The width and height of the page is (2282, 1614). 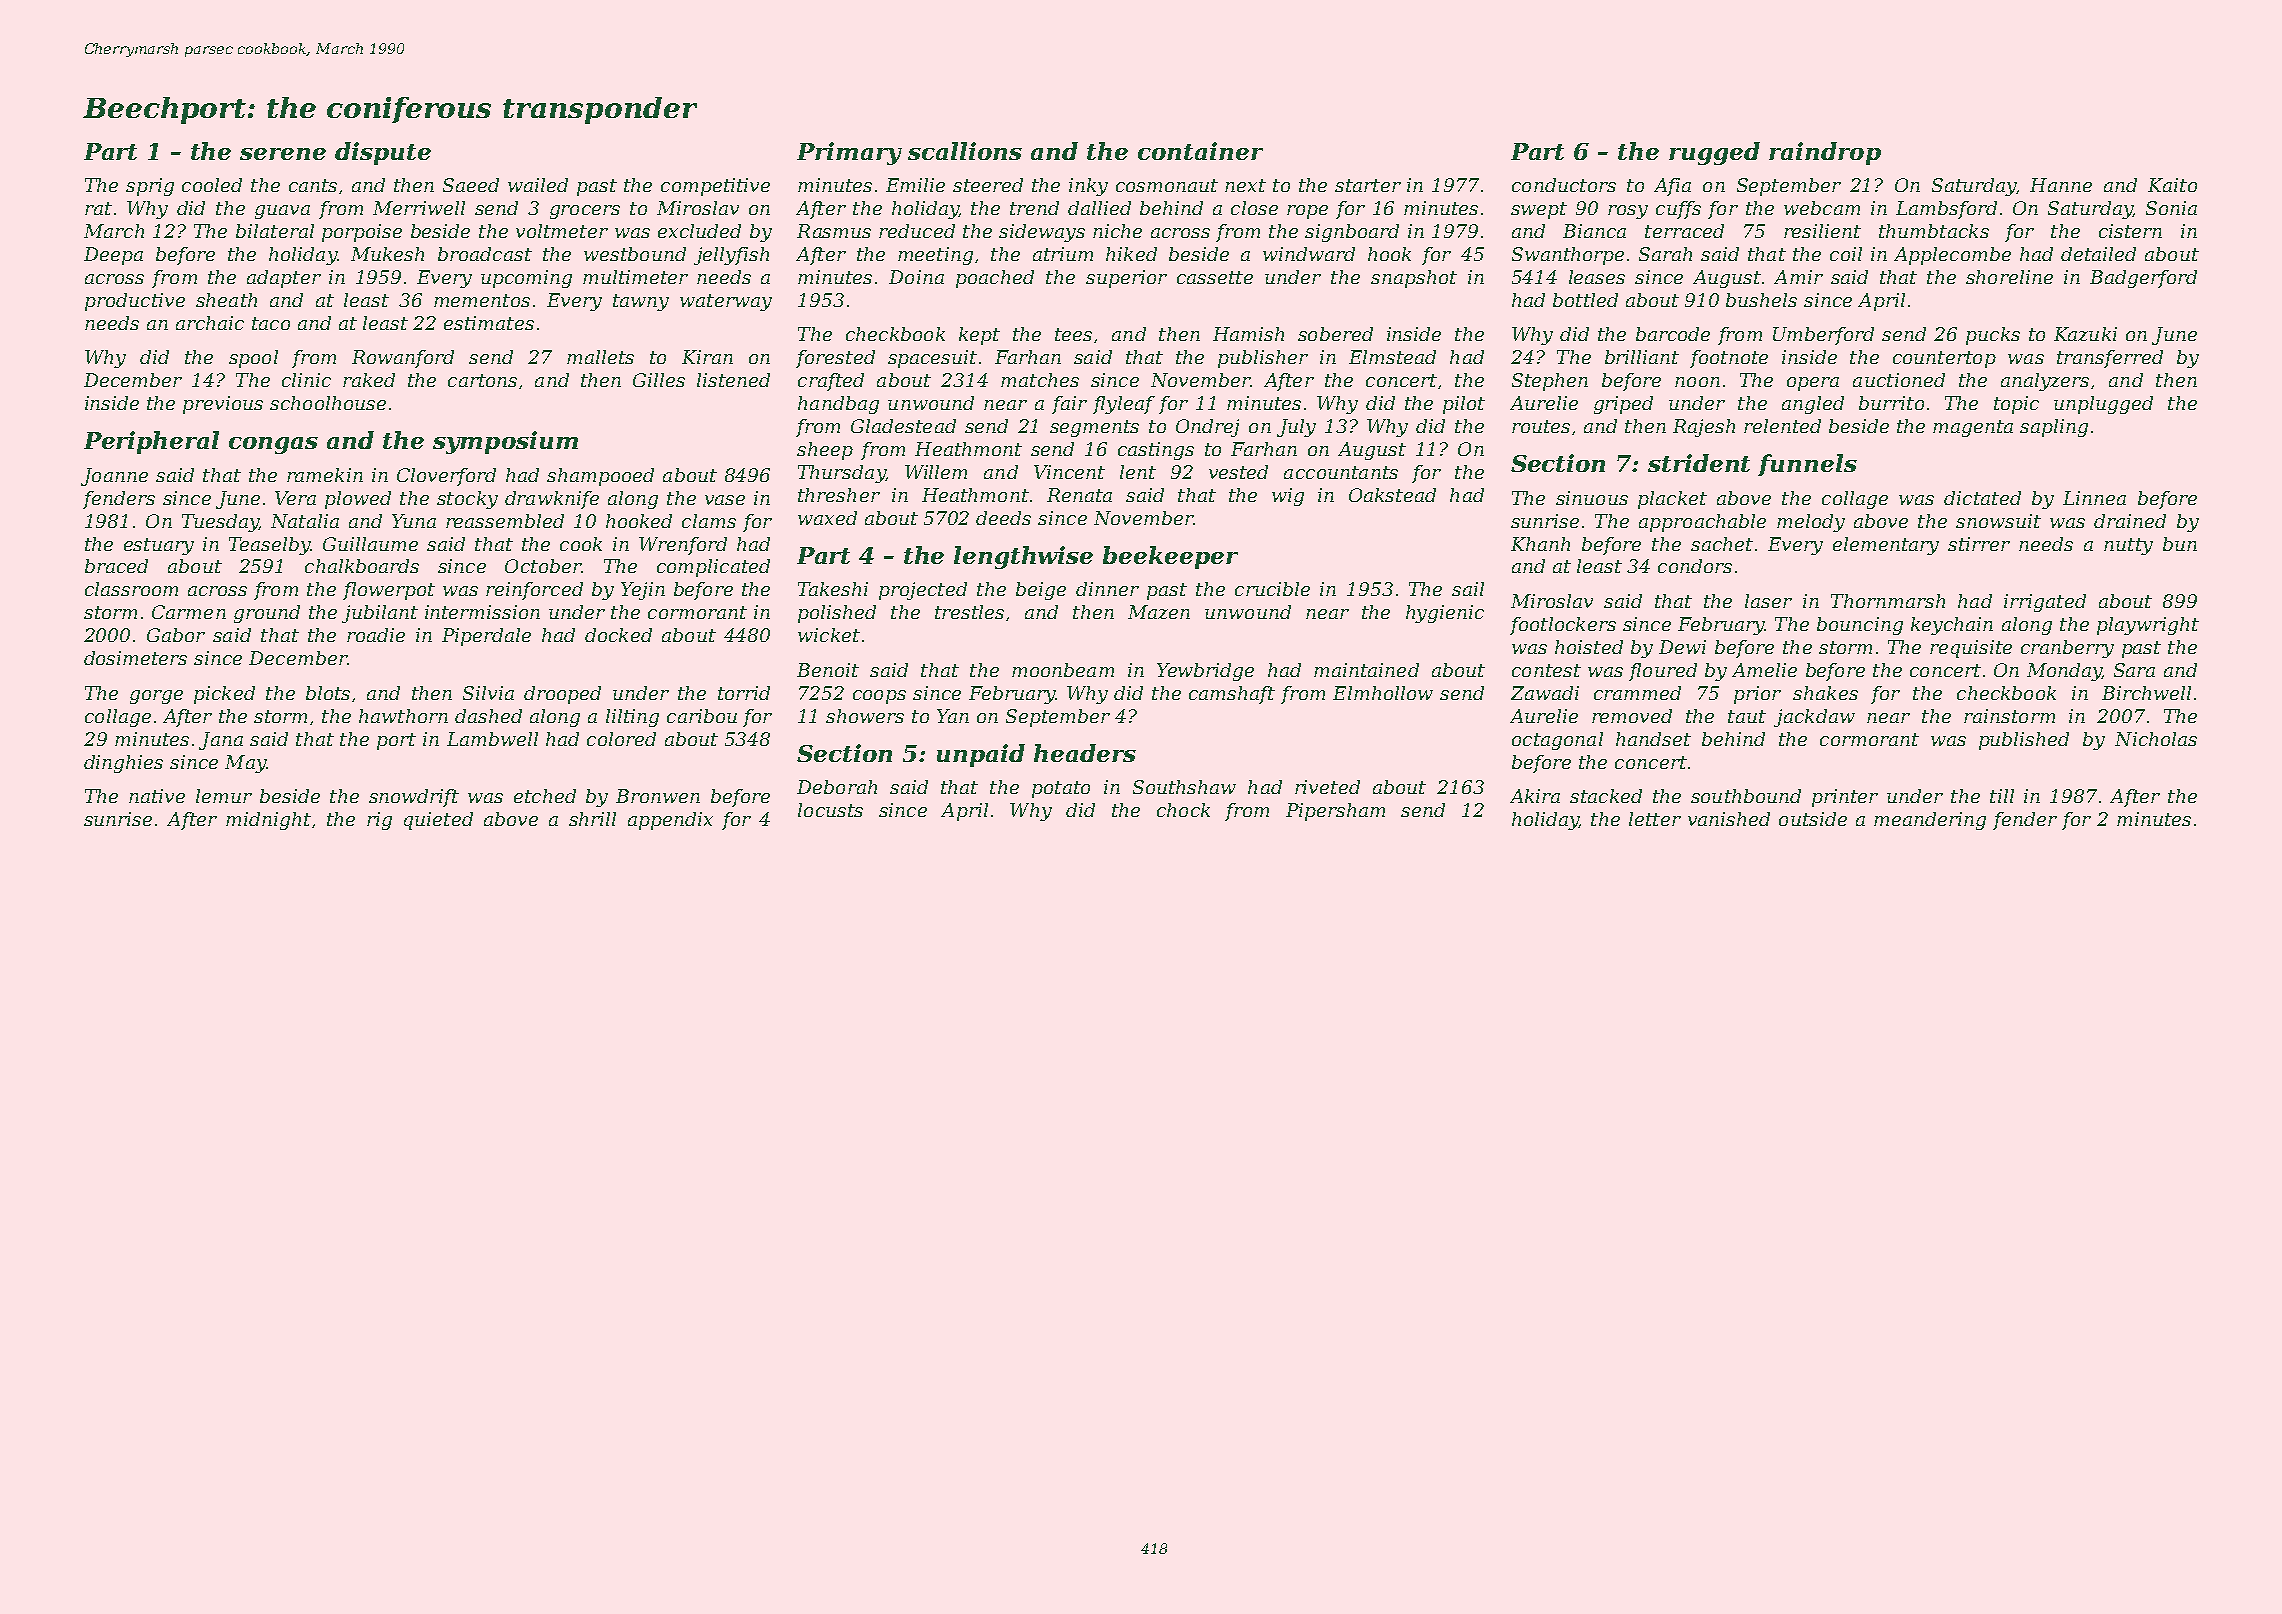 I want to click on crucible, so click(x=1272, y=589).
